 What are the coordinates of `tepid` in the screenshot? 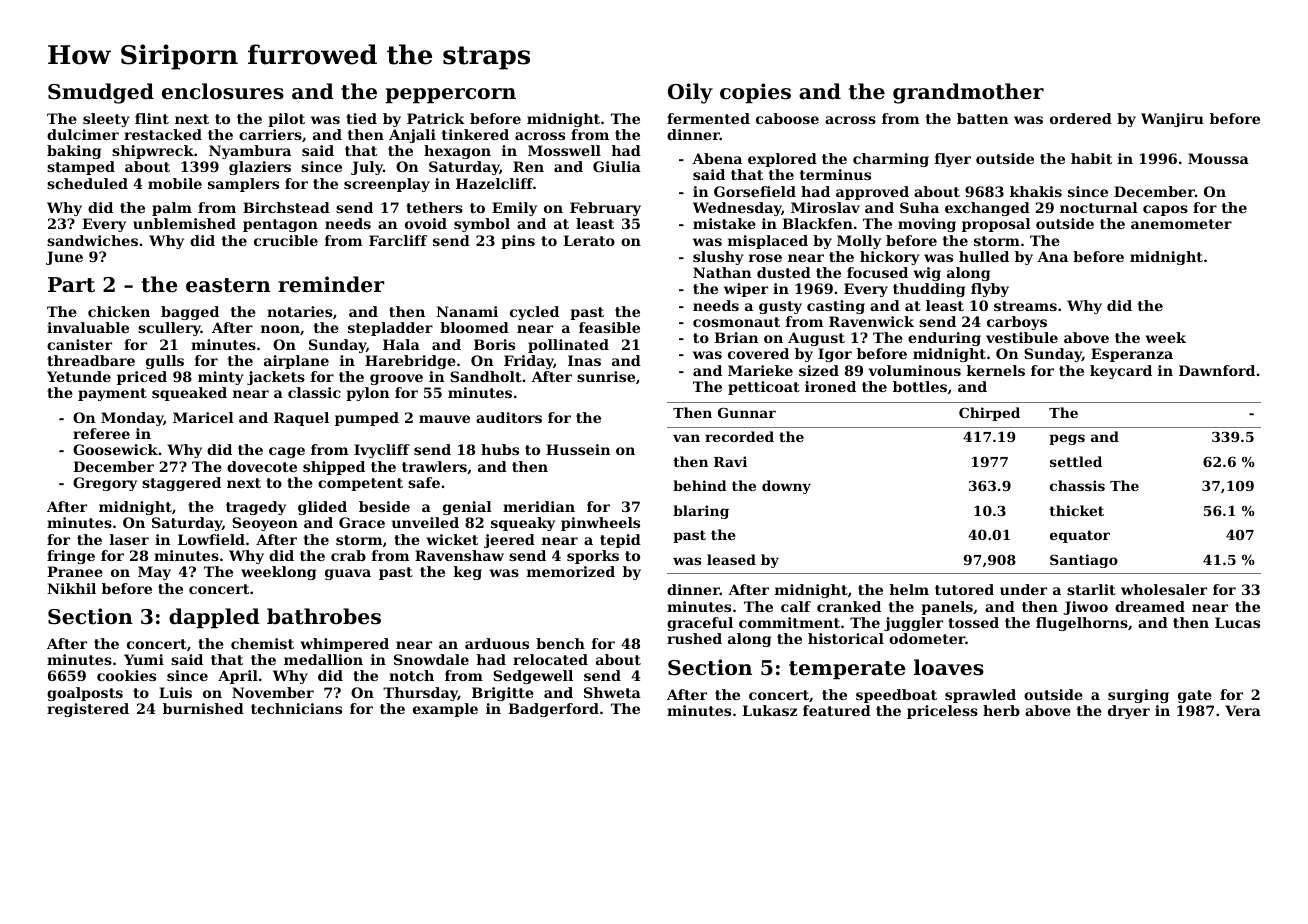 It's located at (620, 541).
